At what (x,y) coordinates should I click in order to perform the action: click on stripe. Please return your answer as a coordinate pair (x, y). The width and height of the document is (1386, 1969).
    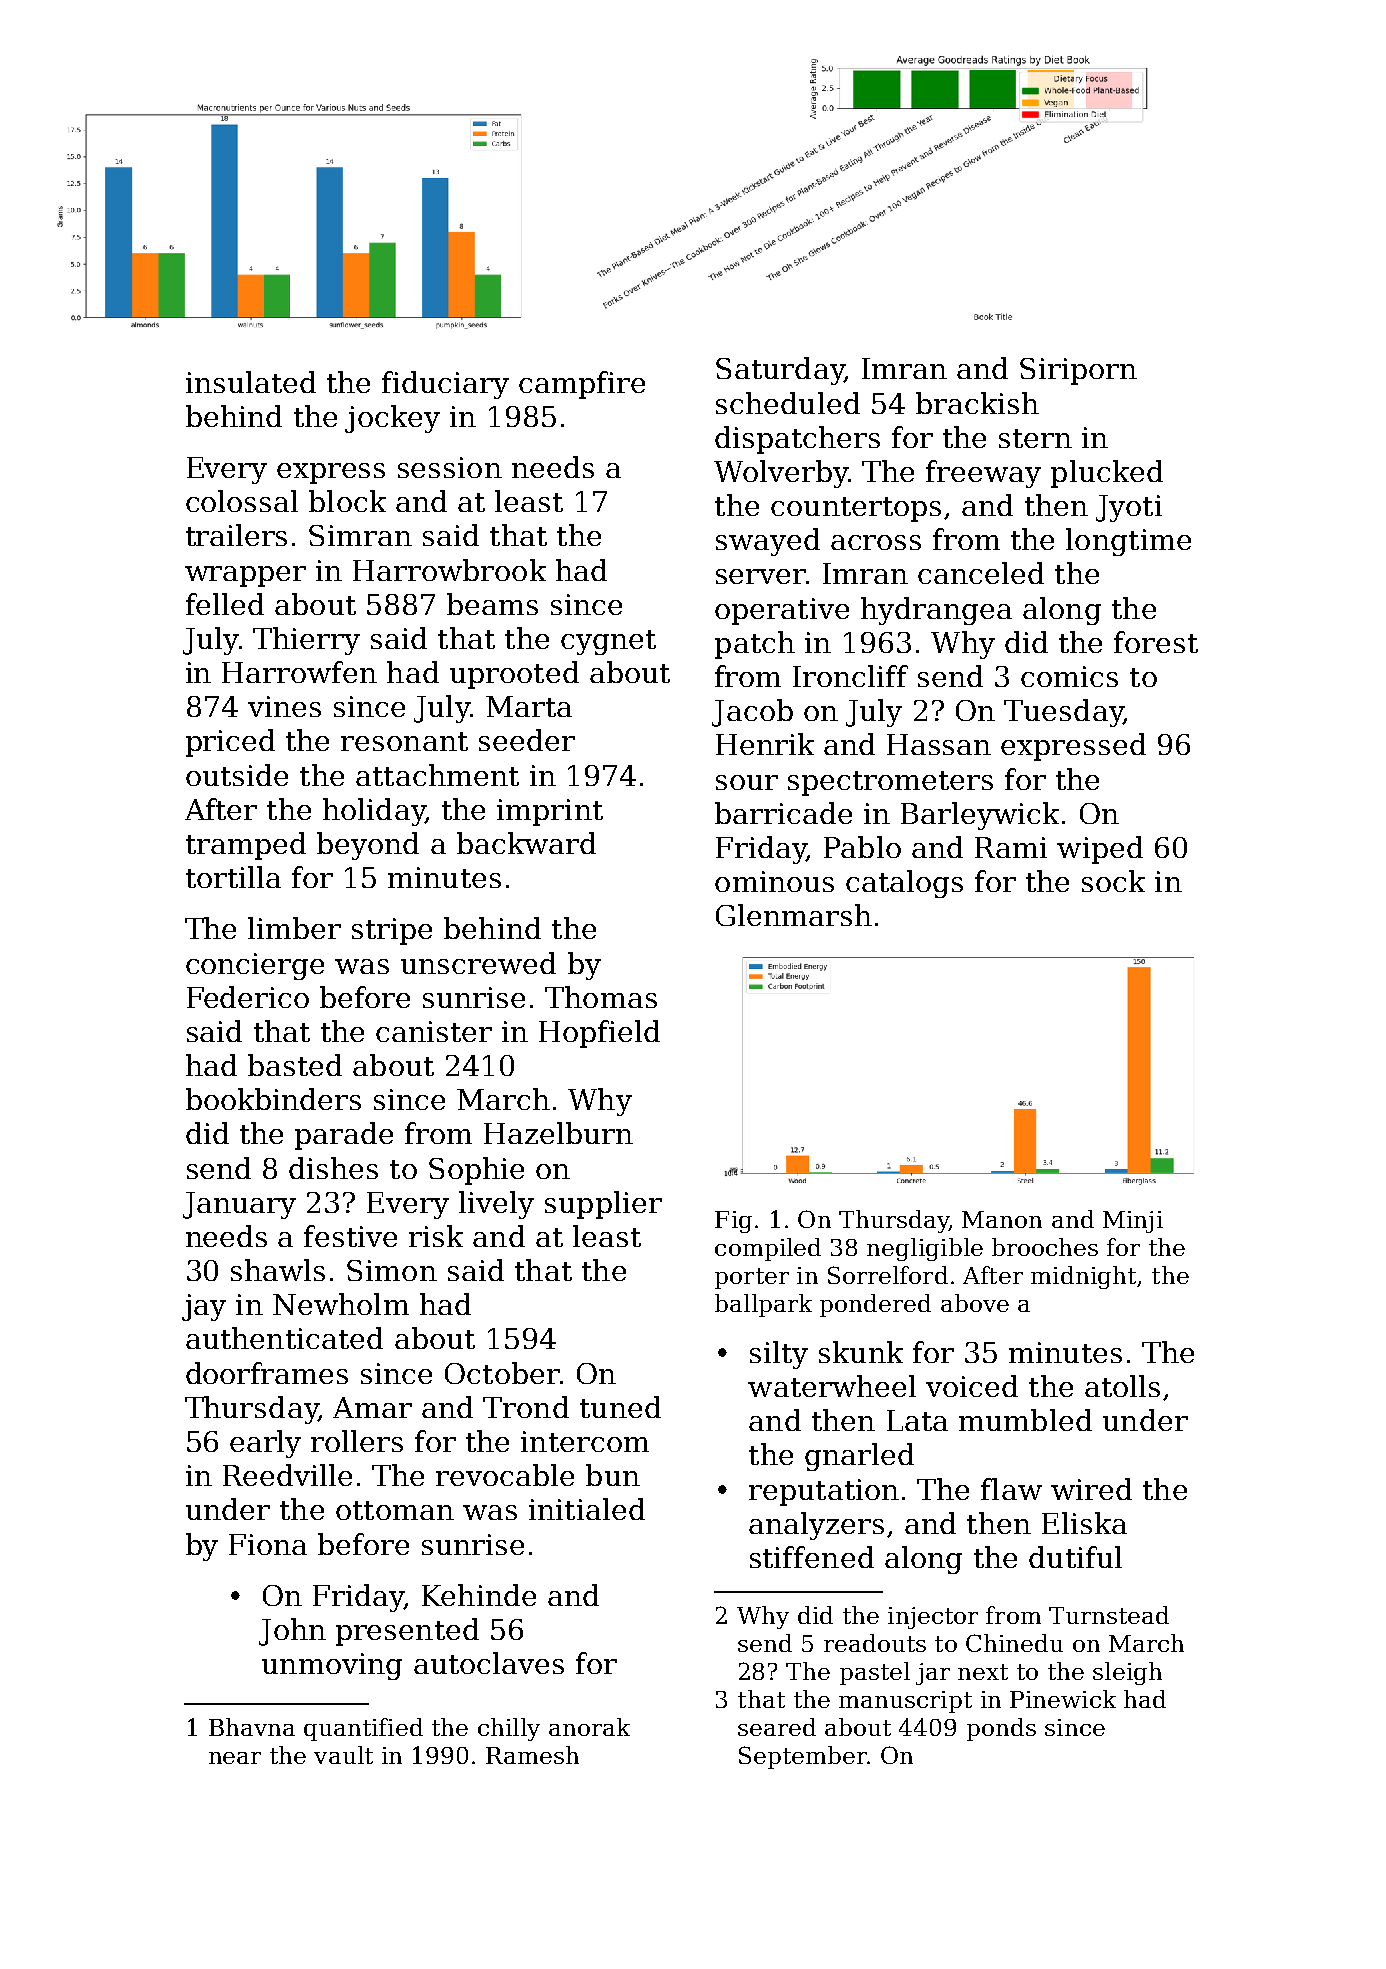
    Looking at the image, I should click on (392, 931).
